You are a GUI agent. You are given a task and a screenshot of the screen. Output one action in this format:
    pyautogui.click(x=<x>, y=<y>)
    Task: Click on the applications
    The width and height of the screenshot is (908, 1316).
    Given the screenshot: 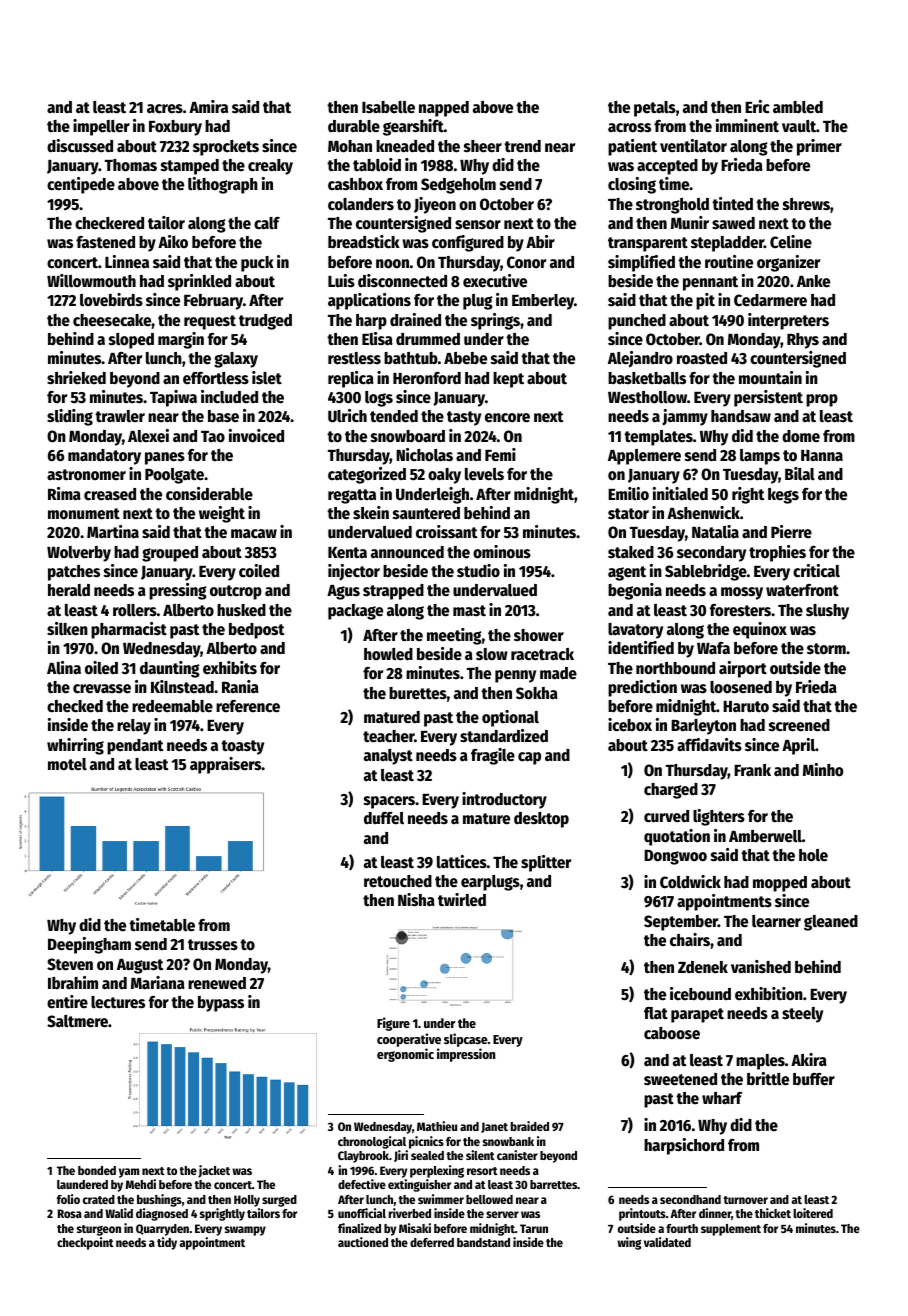 What is the action you would take?
    pyautogui.click(x=369, y=301)
